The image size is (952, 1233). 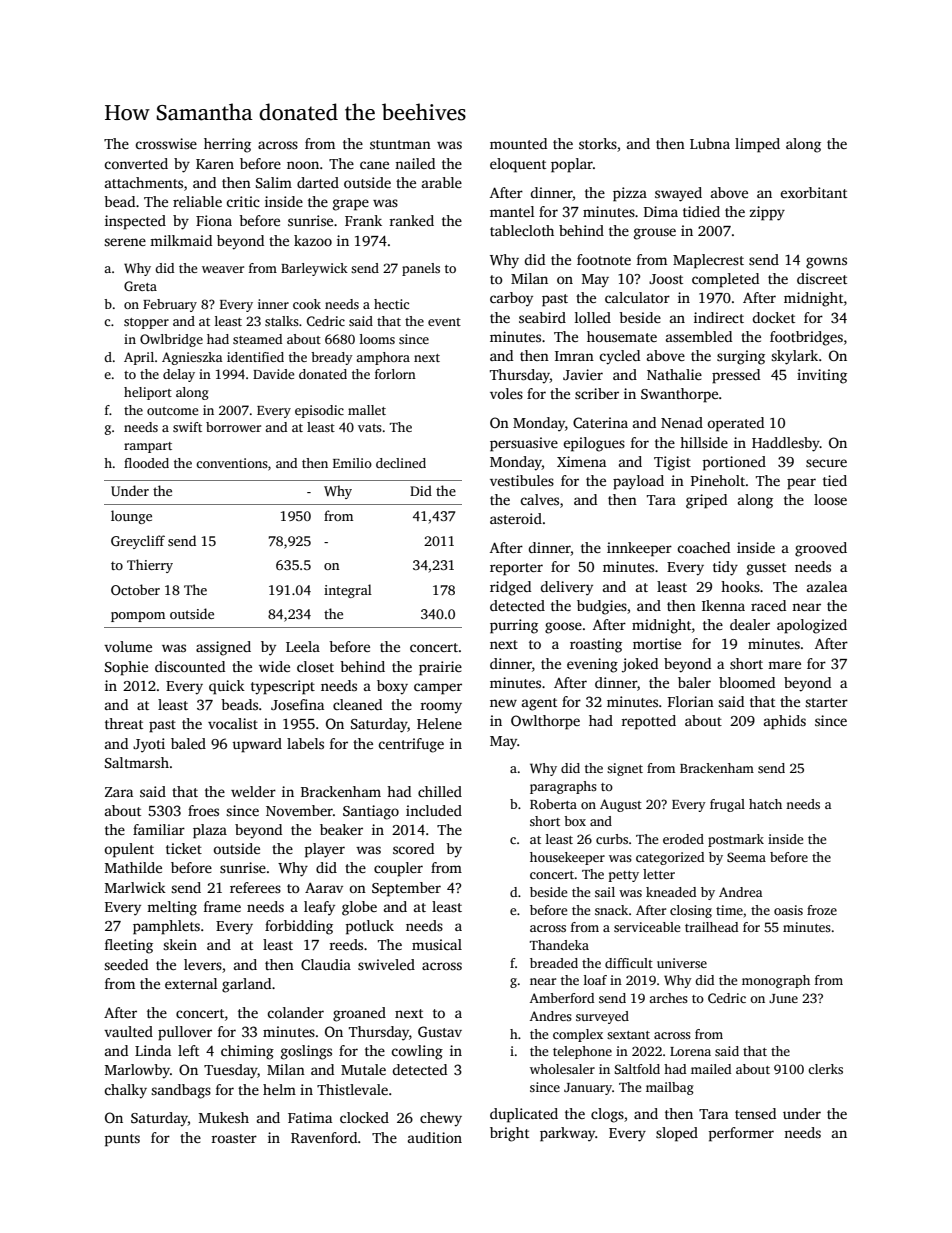 What do you see at coordinates (243, 201) in the screenshot?
I see `critic` at bounding box center [243, 201].
